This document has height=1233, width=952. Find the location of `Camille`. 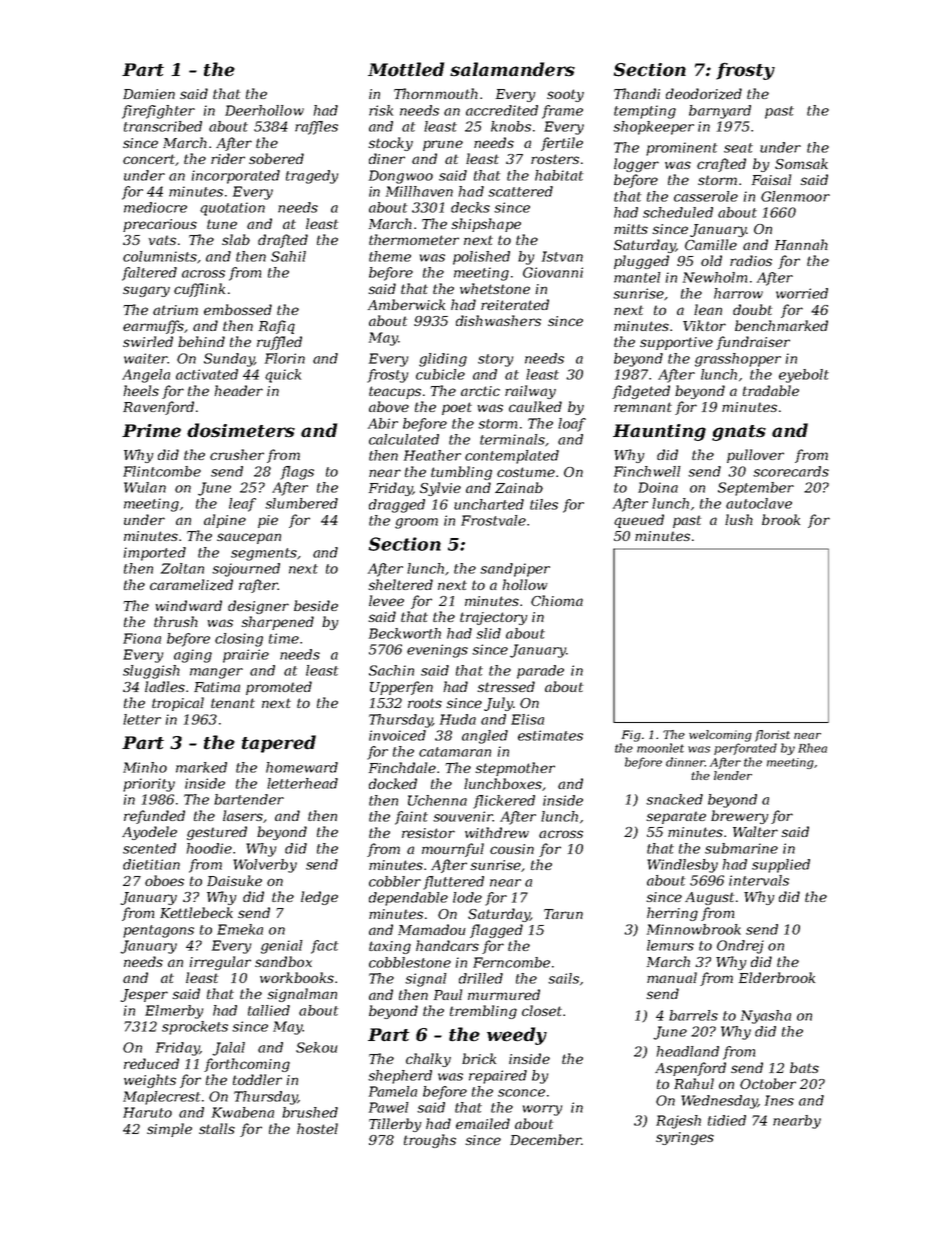

Camille is located at coordinates (711, 244).
